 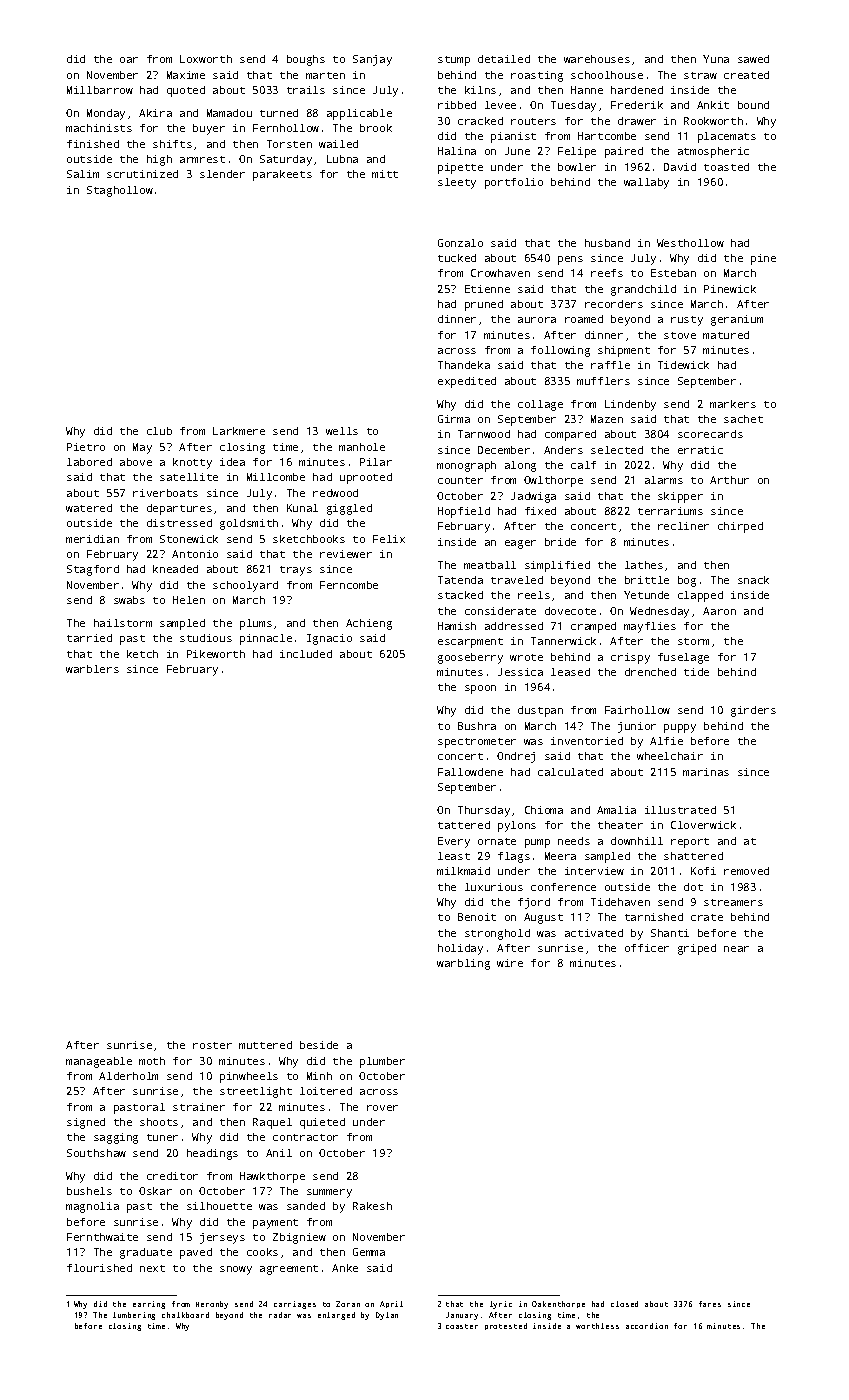 What do you see at coordinates (342, 431) in the screenshot?
I see `wells` at bounding box center [342, 431].
